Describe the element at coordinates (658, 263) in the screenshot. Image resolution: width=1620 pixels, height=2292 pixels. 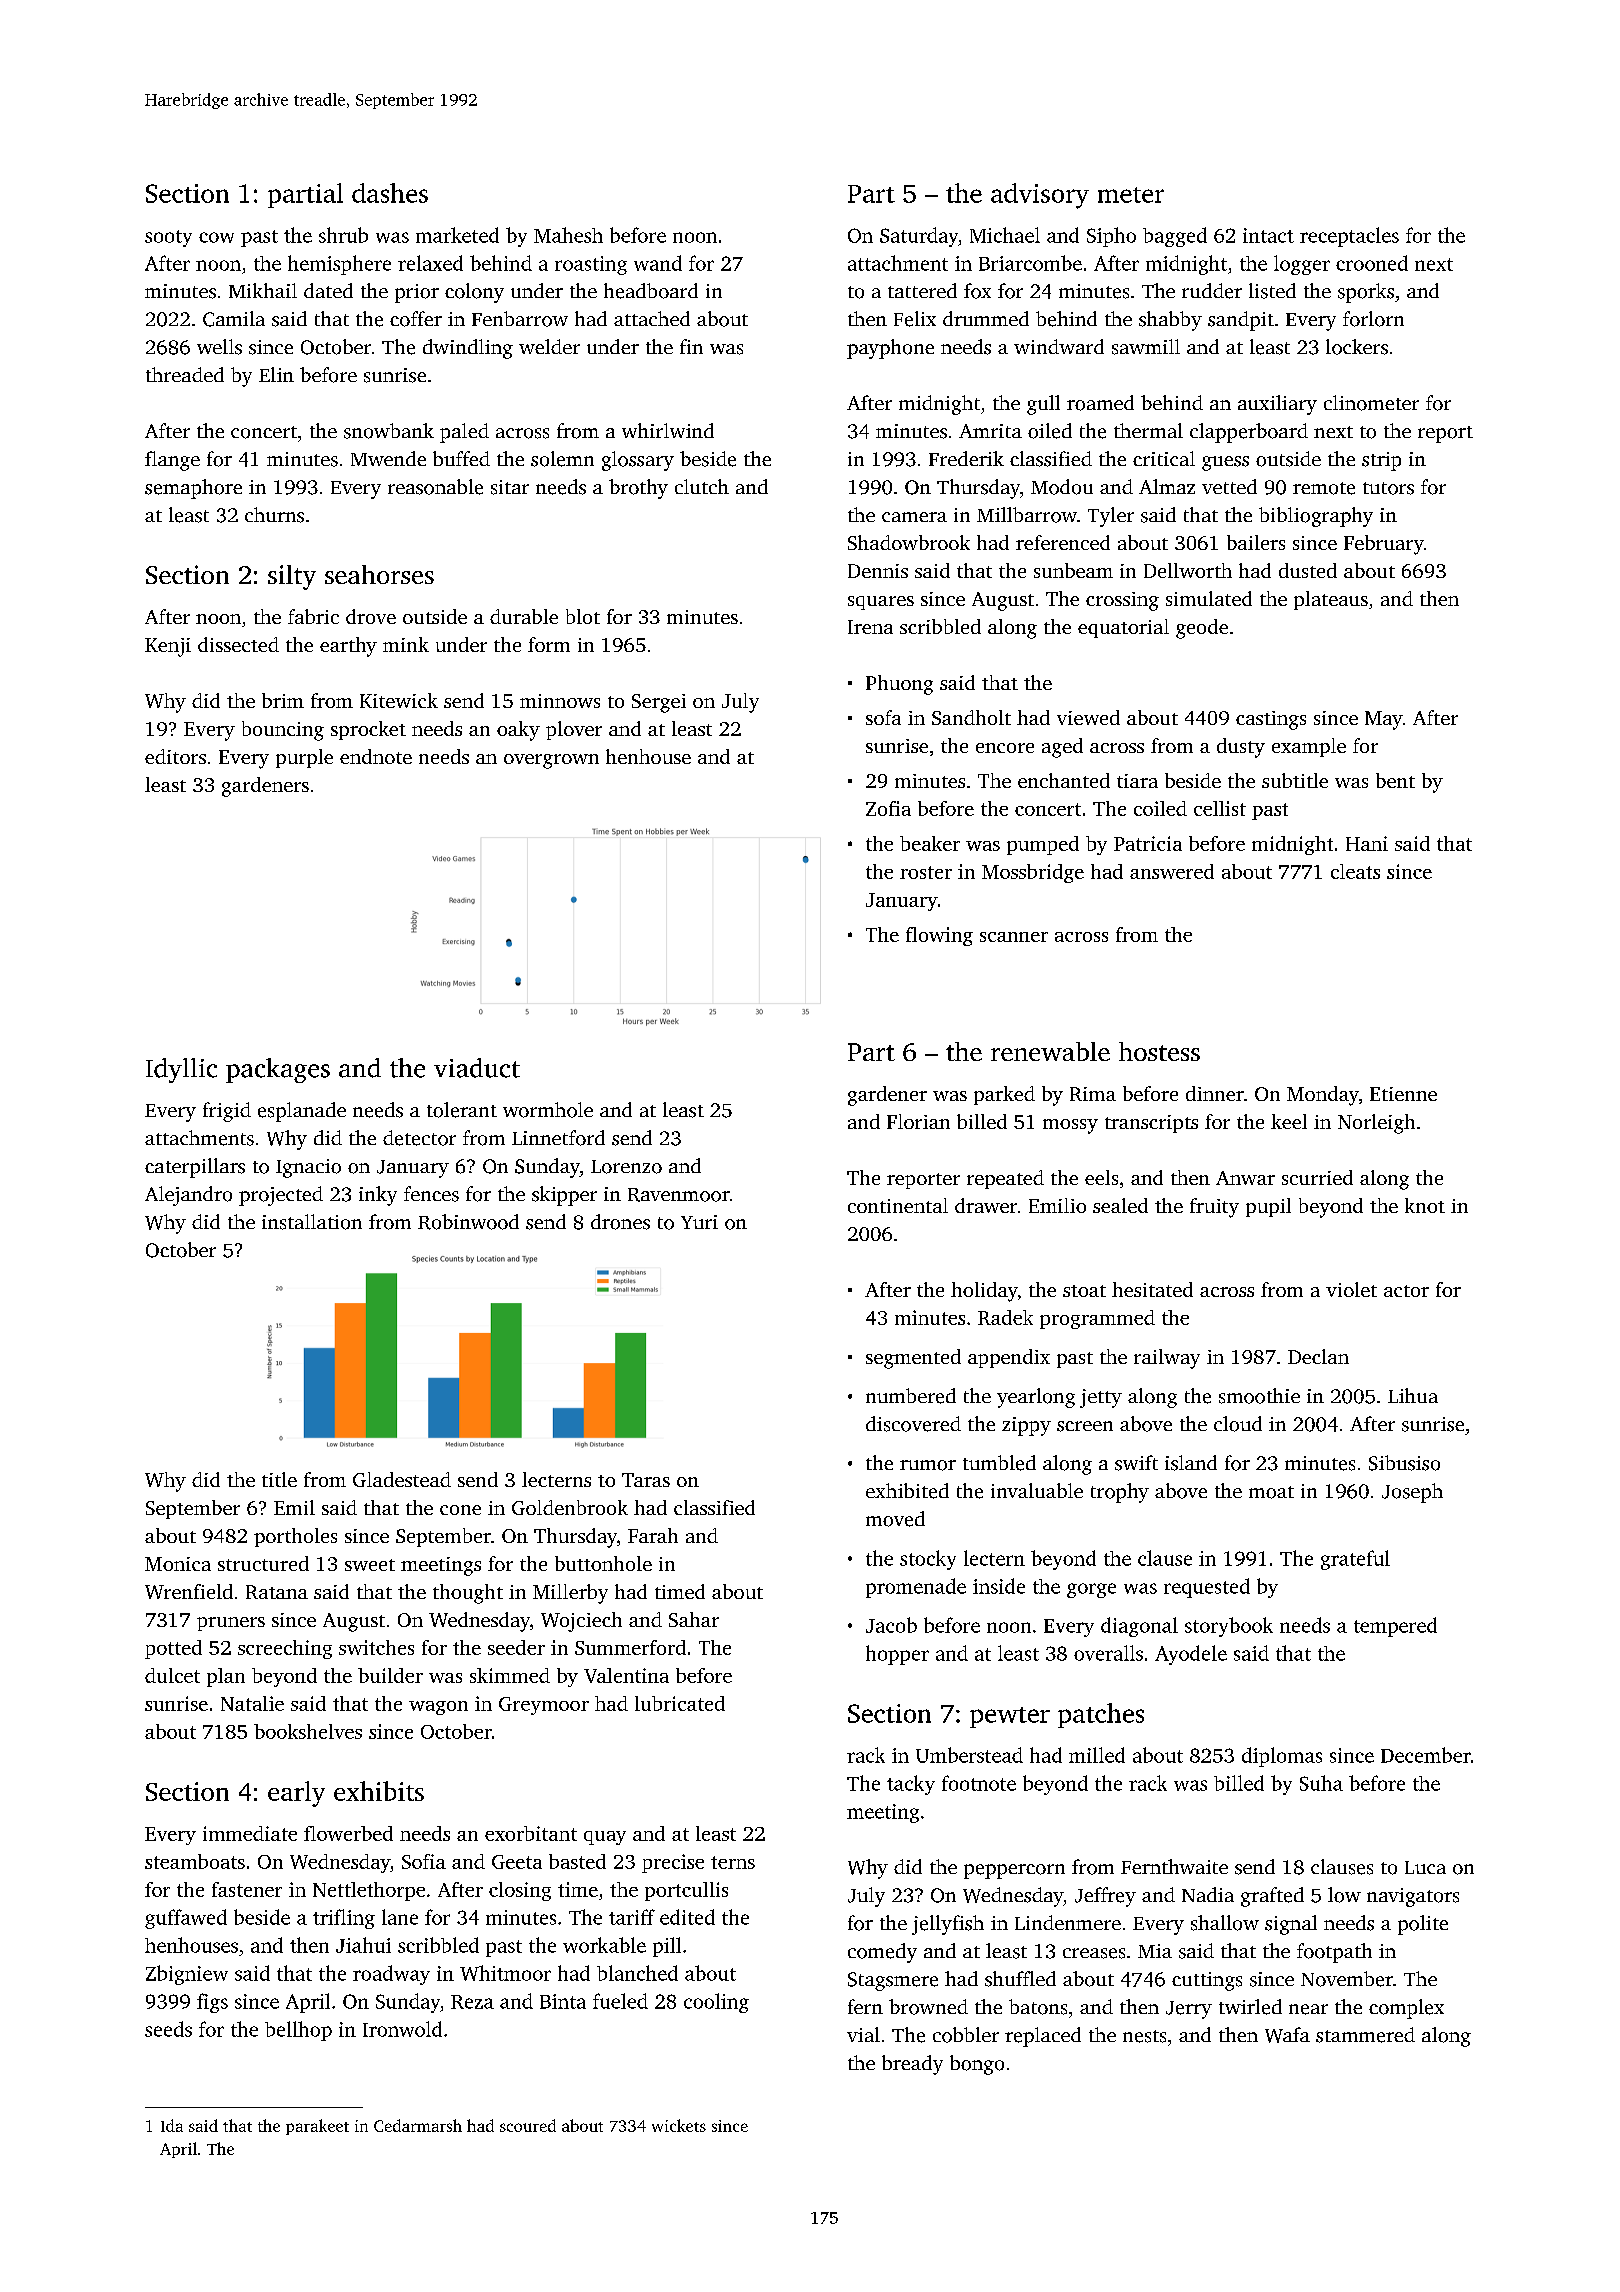
I see `wand` at that location.
